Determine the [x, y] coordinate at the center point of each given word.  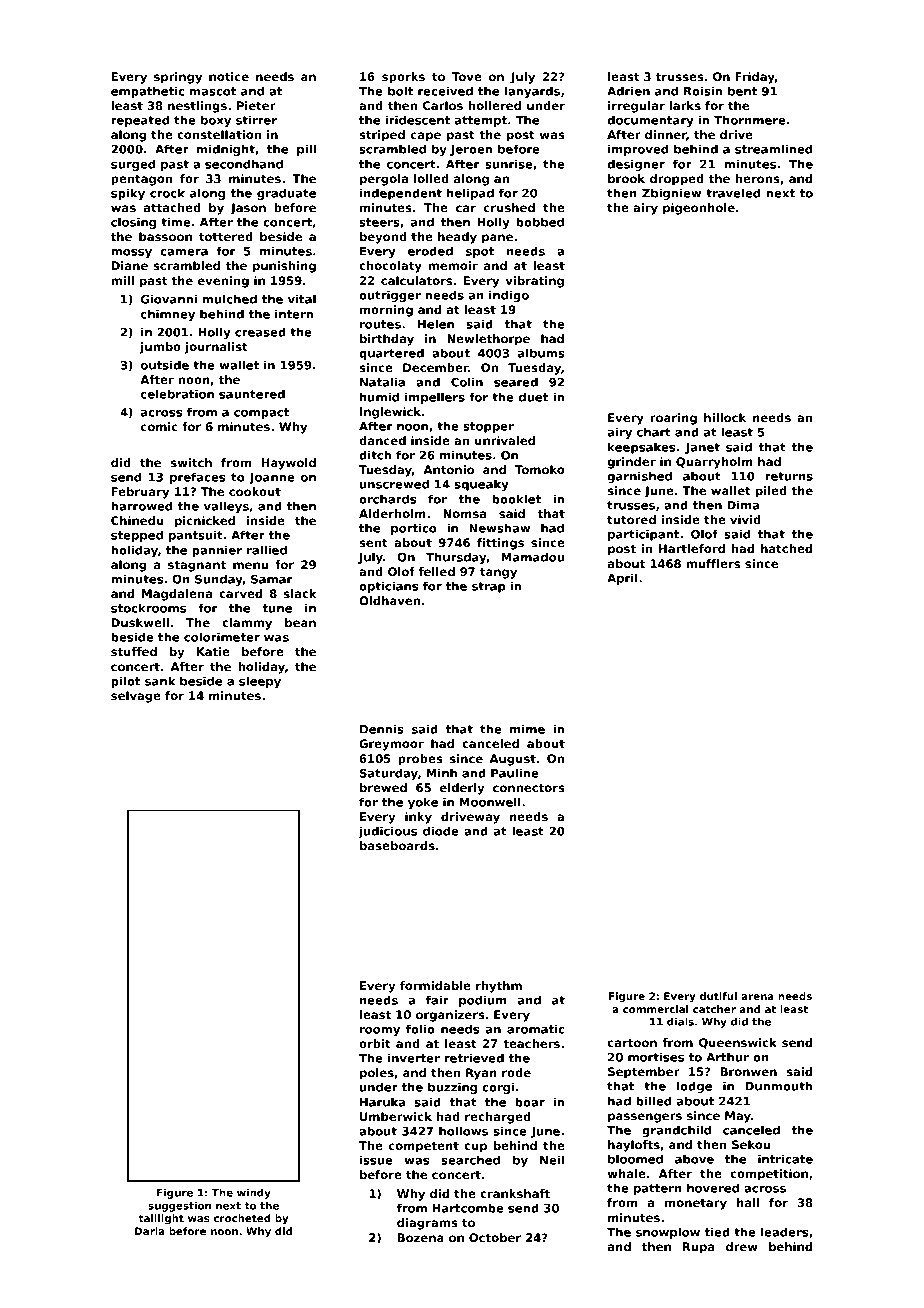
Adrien [628, 91]
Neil [552, 1160]
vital [302, 299]
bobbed [540, 222]
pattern [658, 1189]
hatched [786, 548]
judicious [387, 832]
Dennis [382, 729]
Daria [150, 1231]
